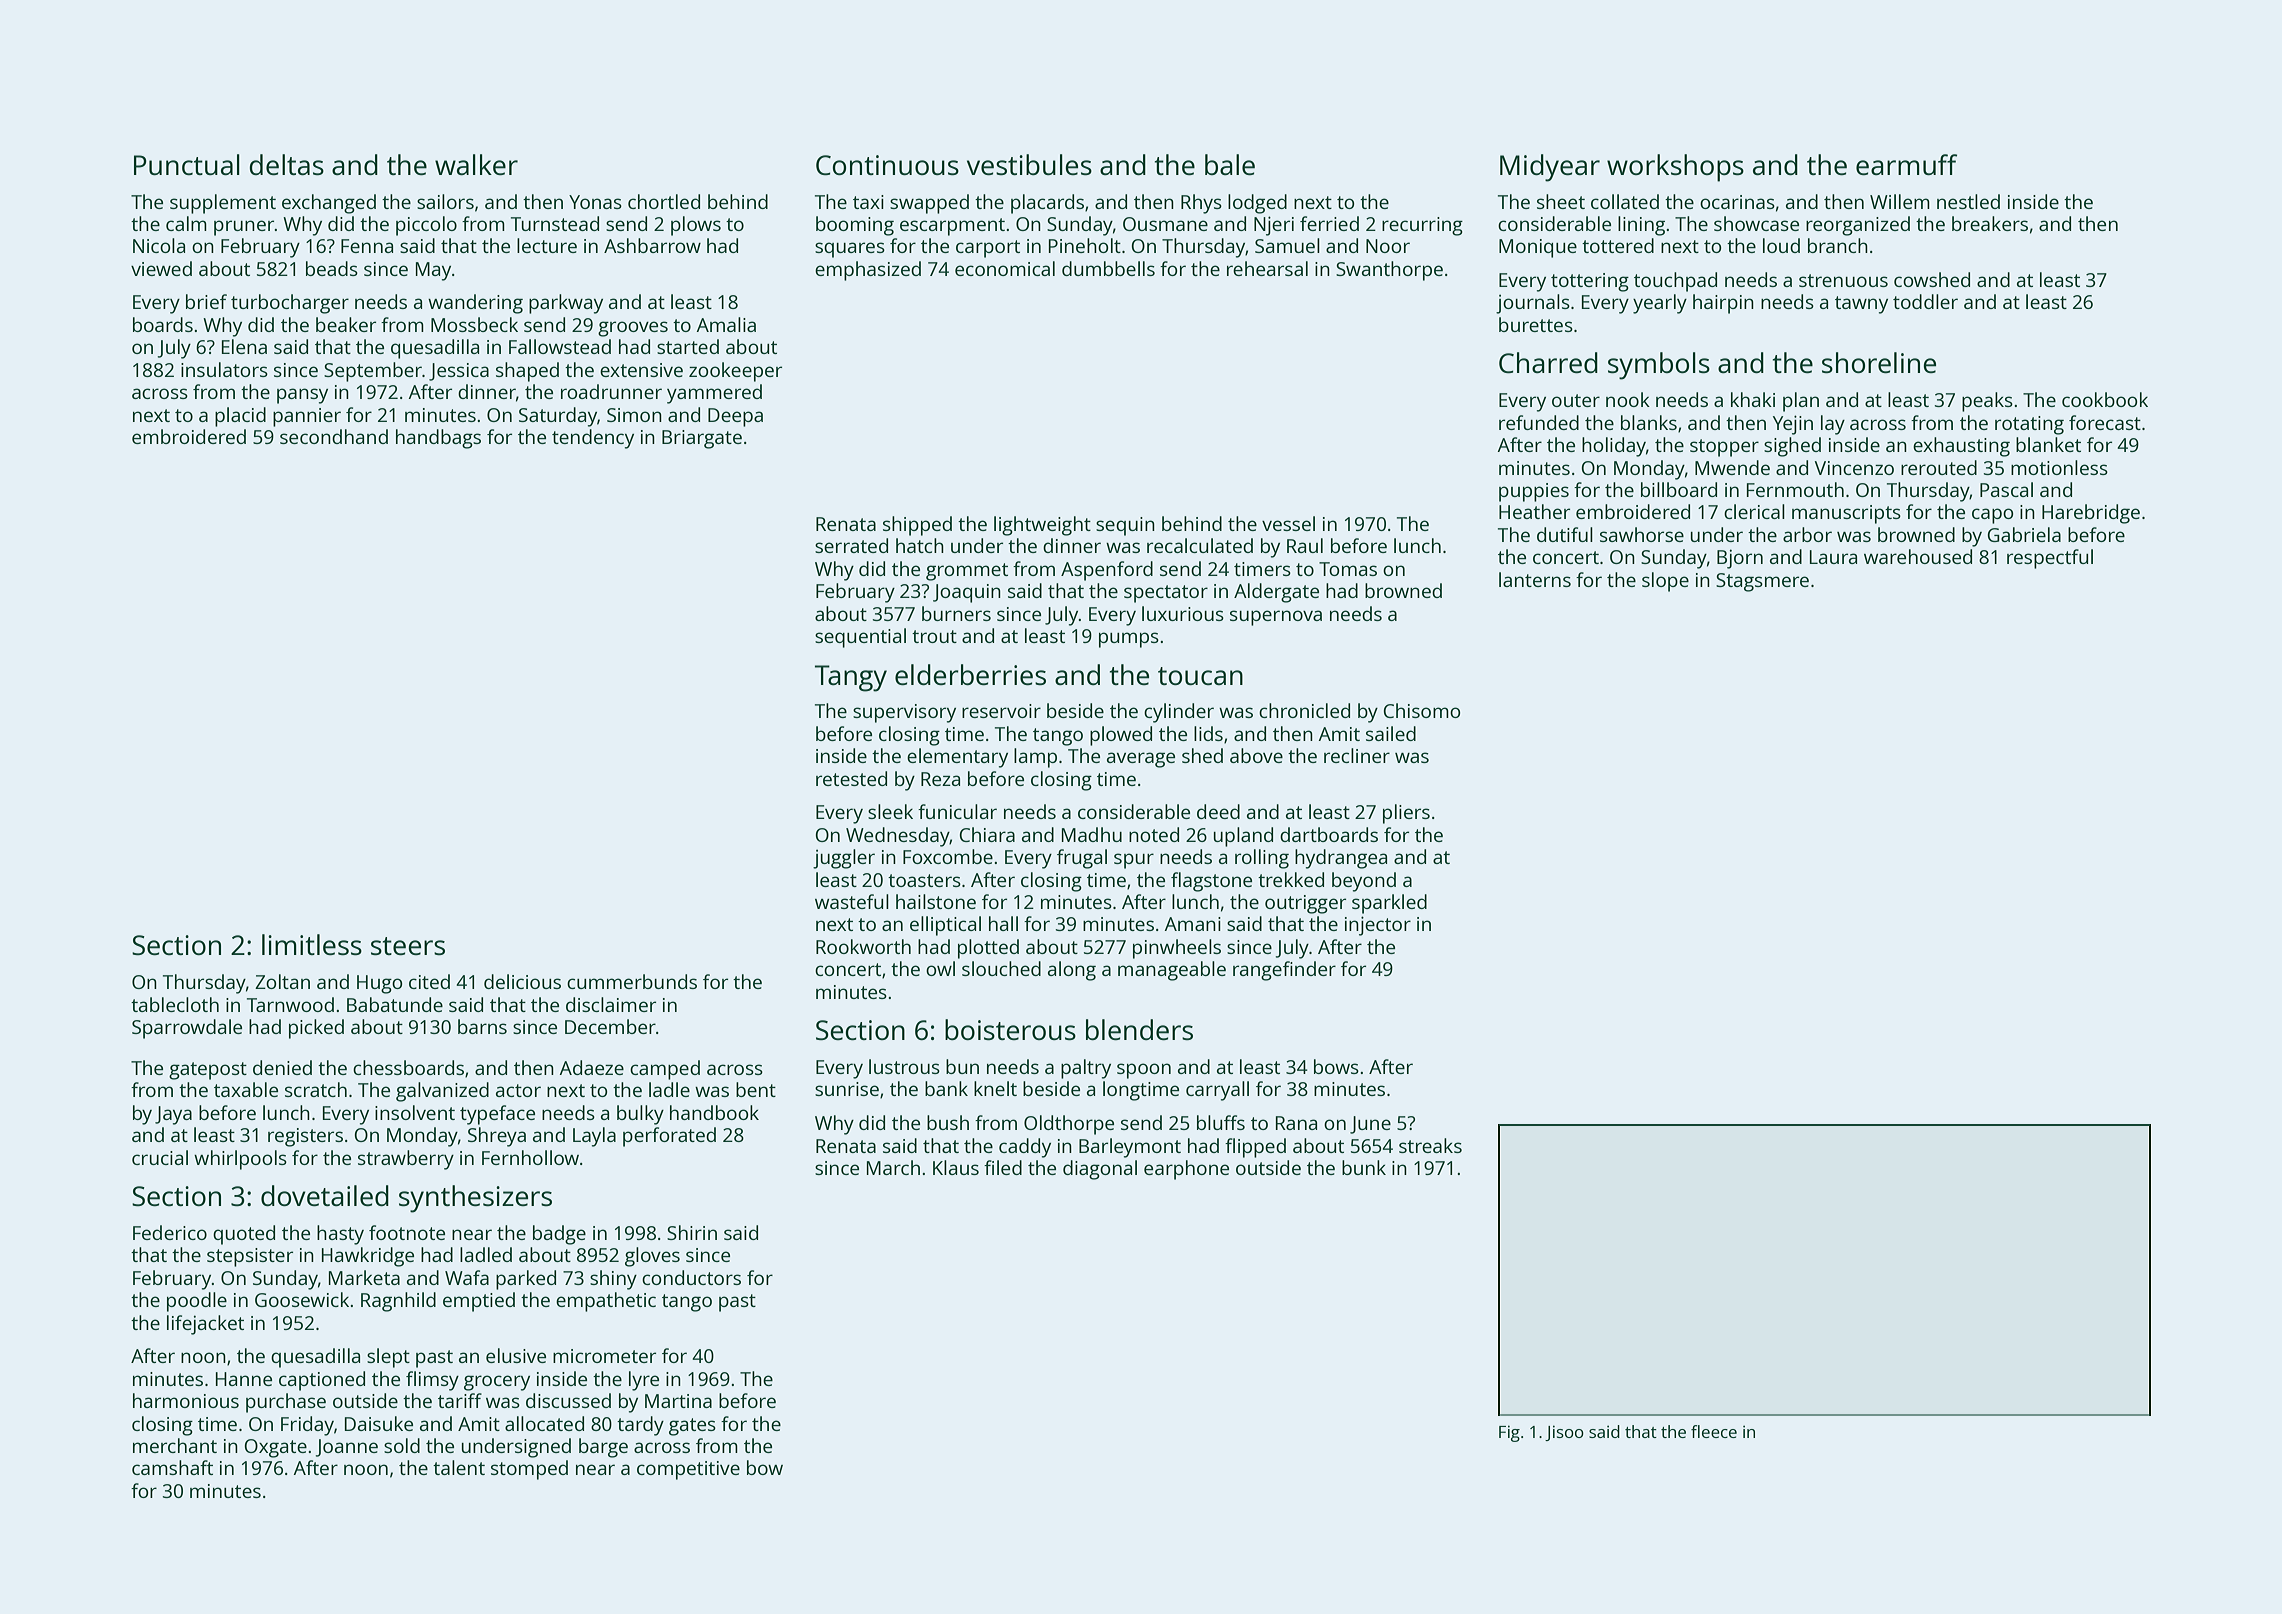  What do you see at coordinates (312, 944) in the screenshot?
I see `limitless` at bounding box center [312, 944].
